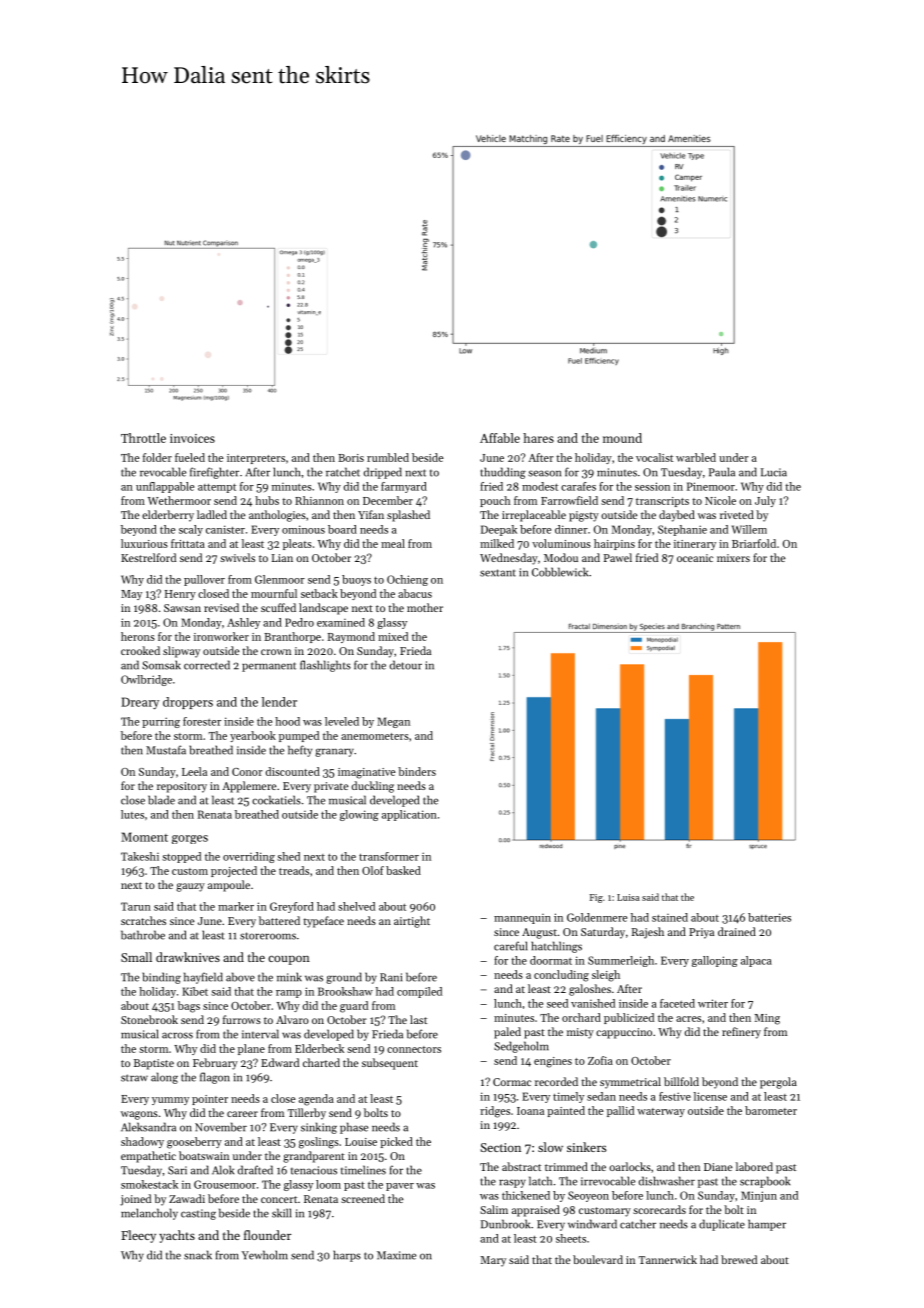 This page has height=1308, width=924. I want to click on barometer, so click(771, 1110).
